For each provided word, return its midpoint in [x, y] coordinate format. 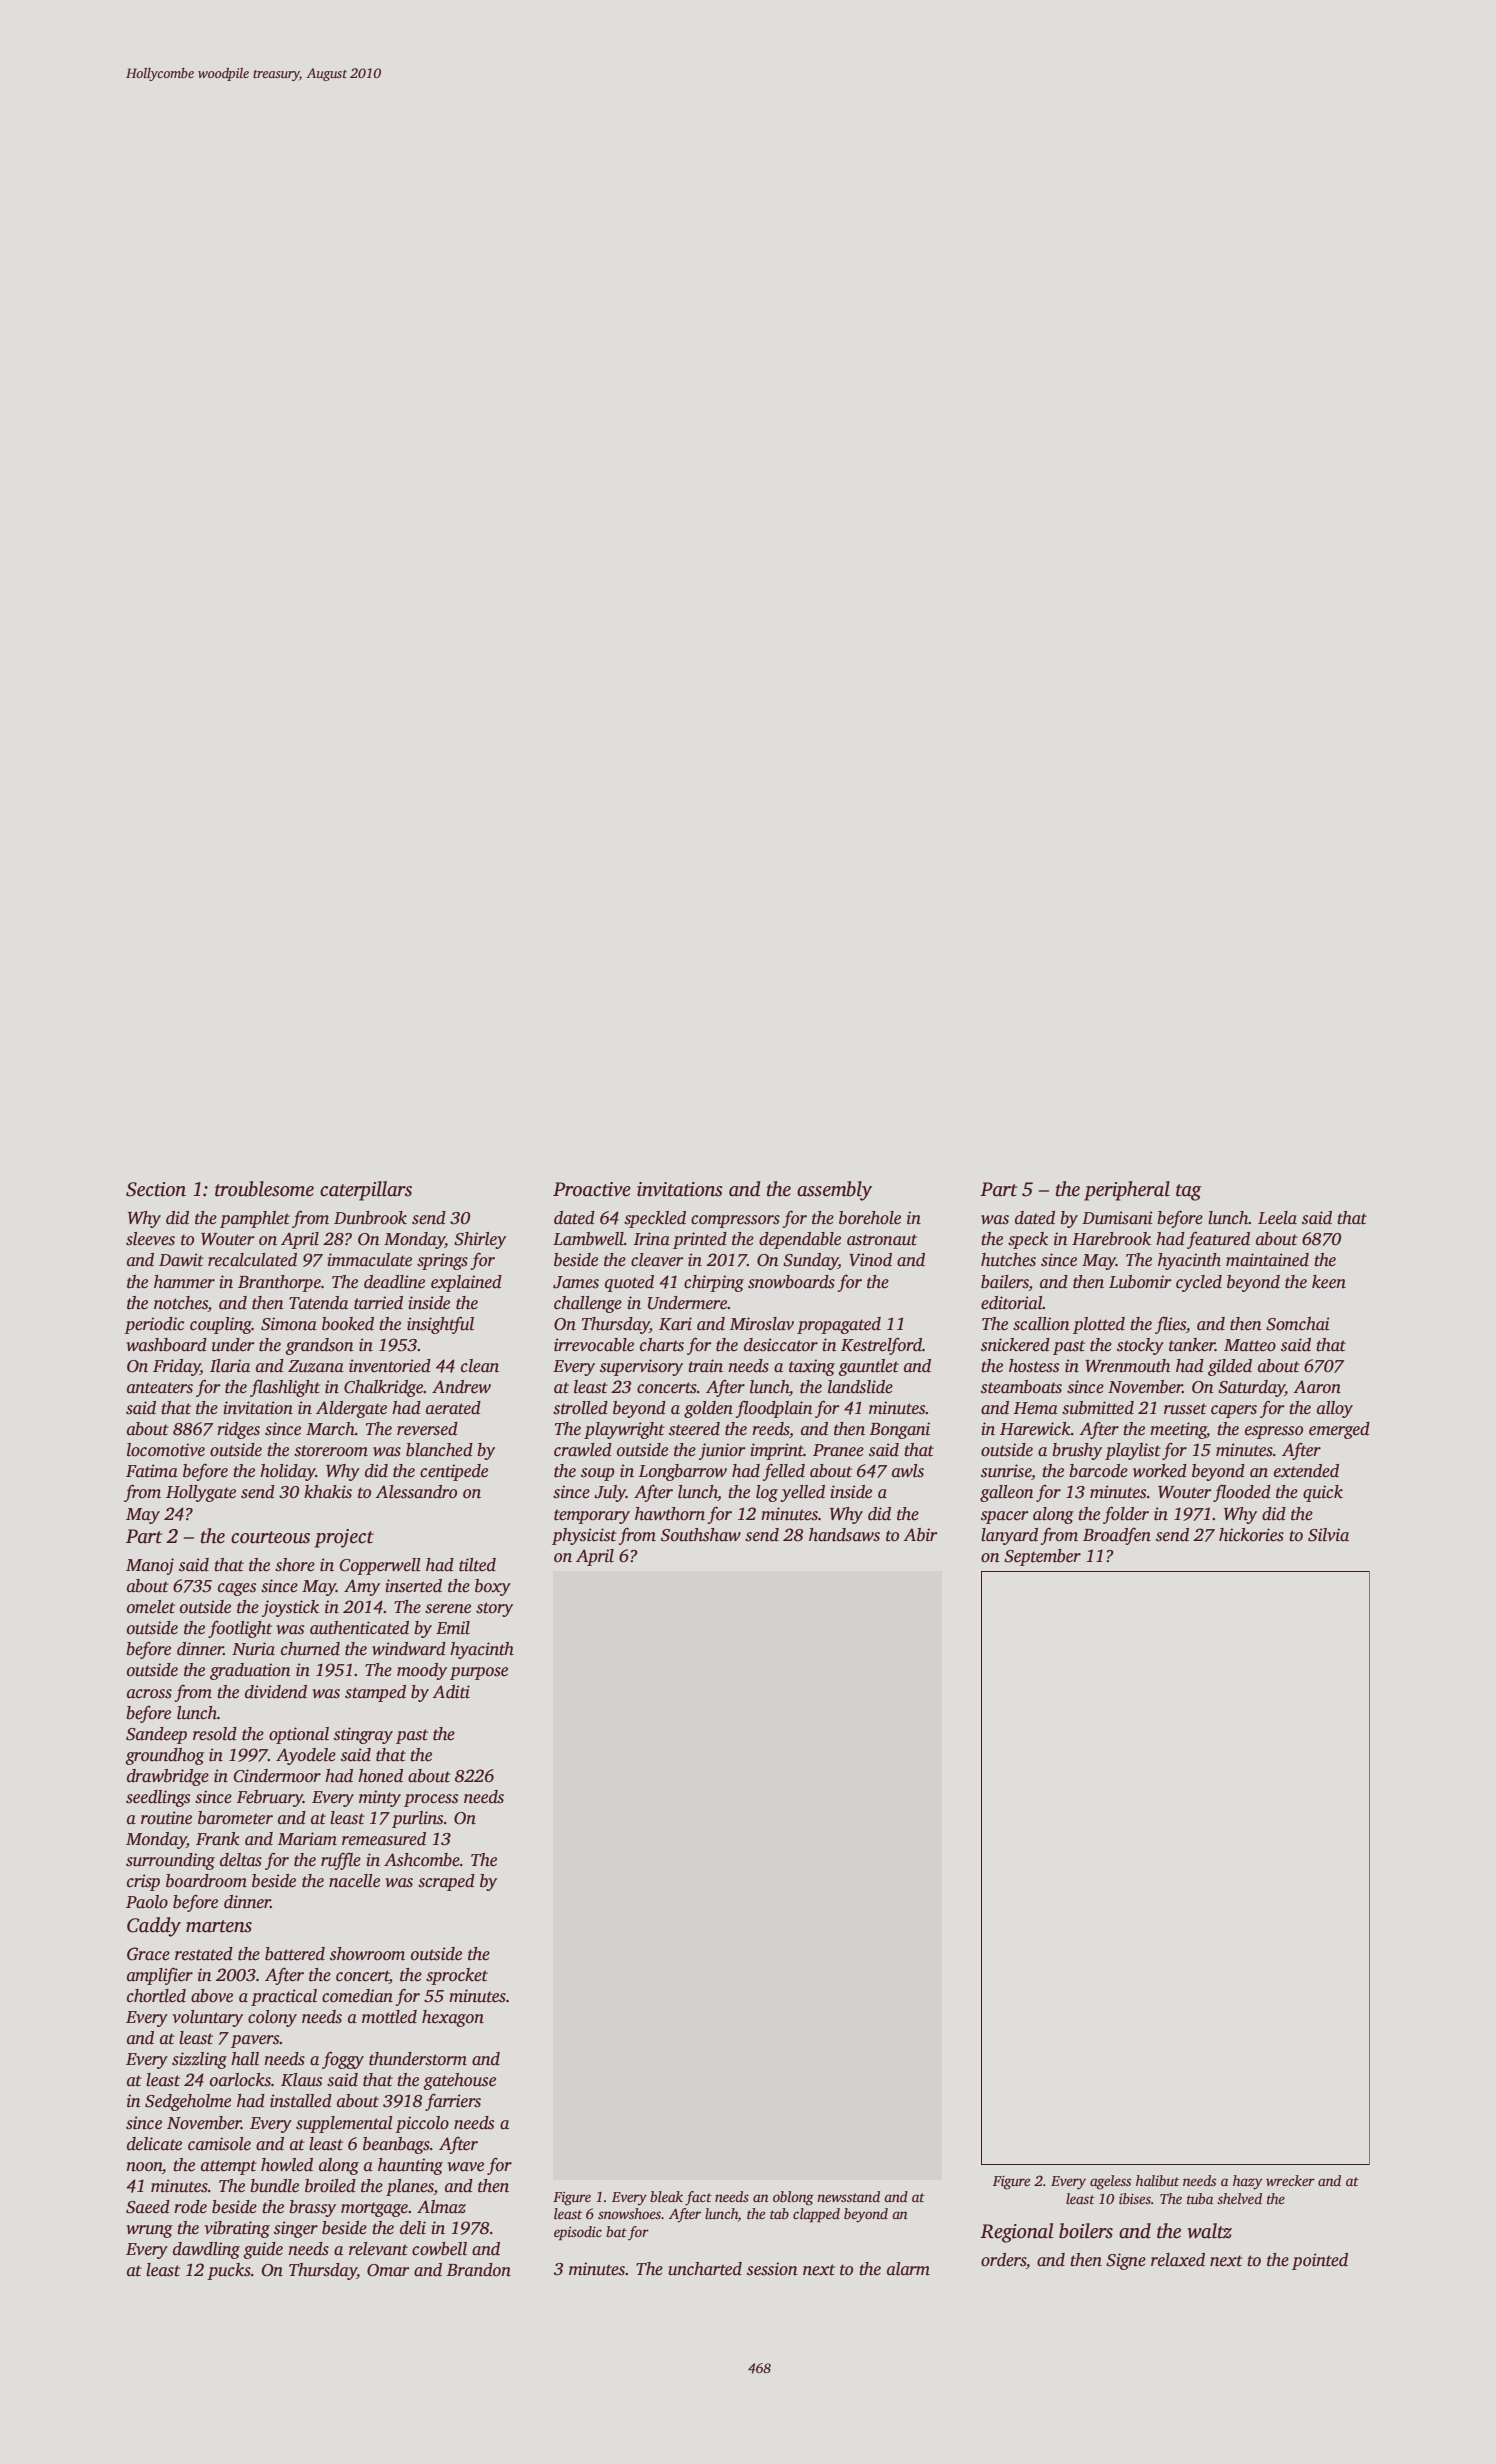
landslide [860, 1387]
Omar [388, 2270]
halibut [1157, 2180]
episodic [578, 2233]
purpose [479, 1673]
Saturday [1251, 1388]
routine [166, 1818]
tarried [378, 1303]
